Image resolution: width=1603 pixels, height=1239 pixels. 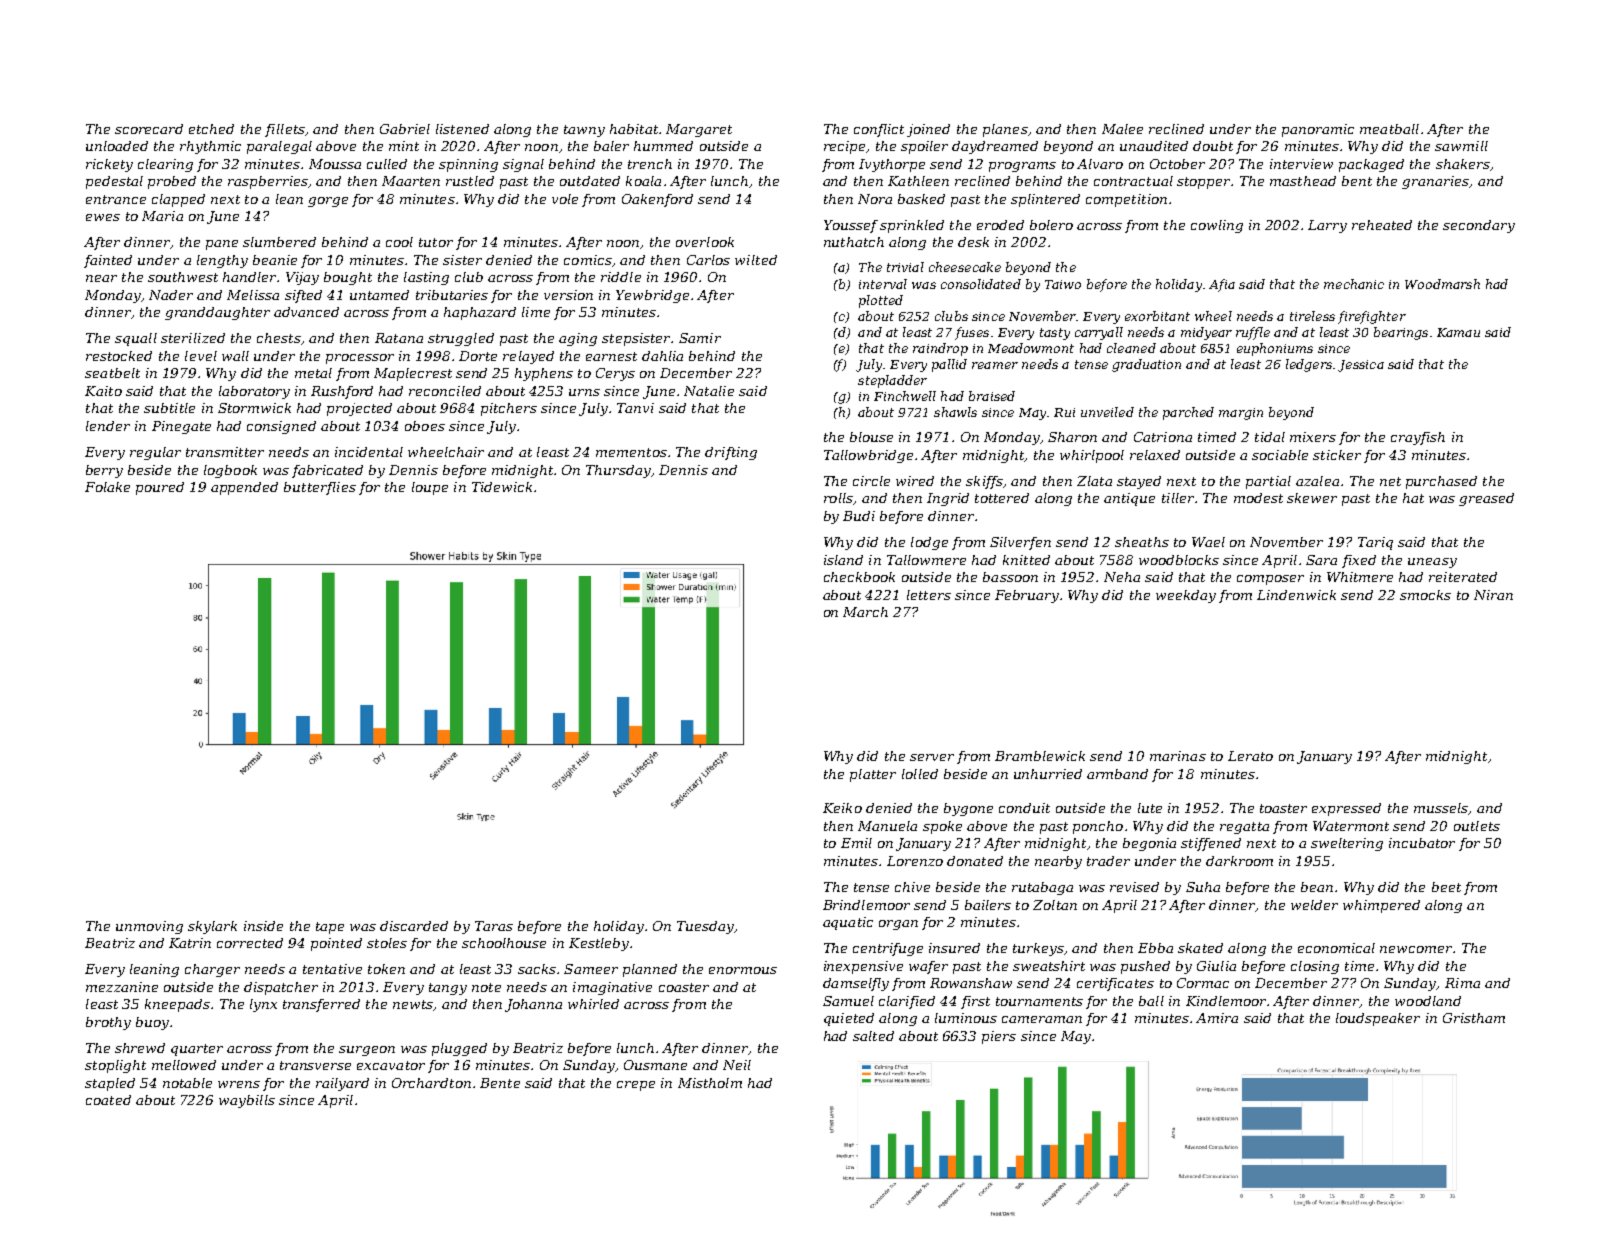 I want to click on dispatcher, so click(x=281, y=988).
